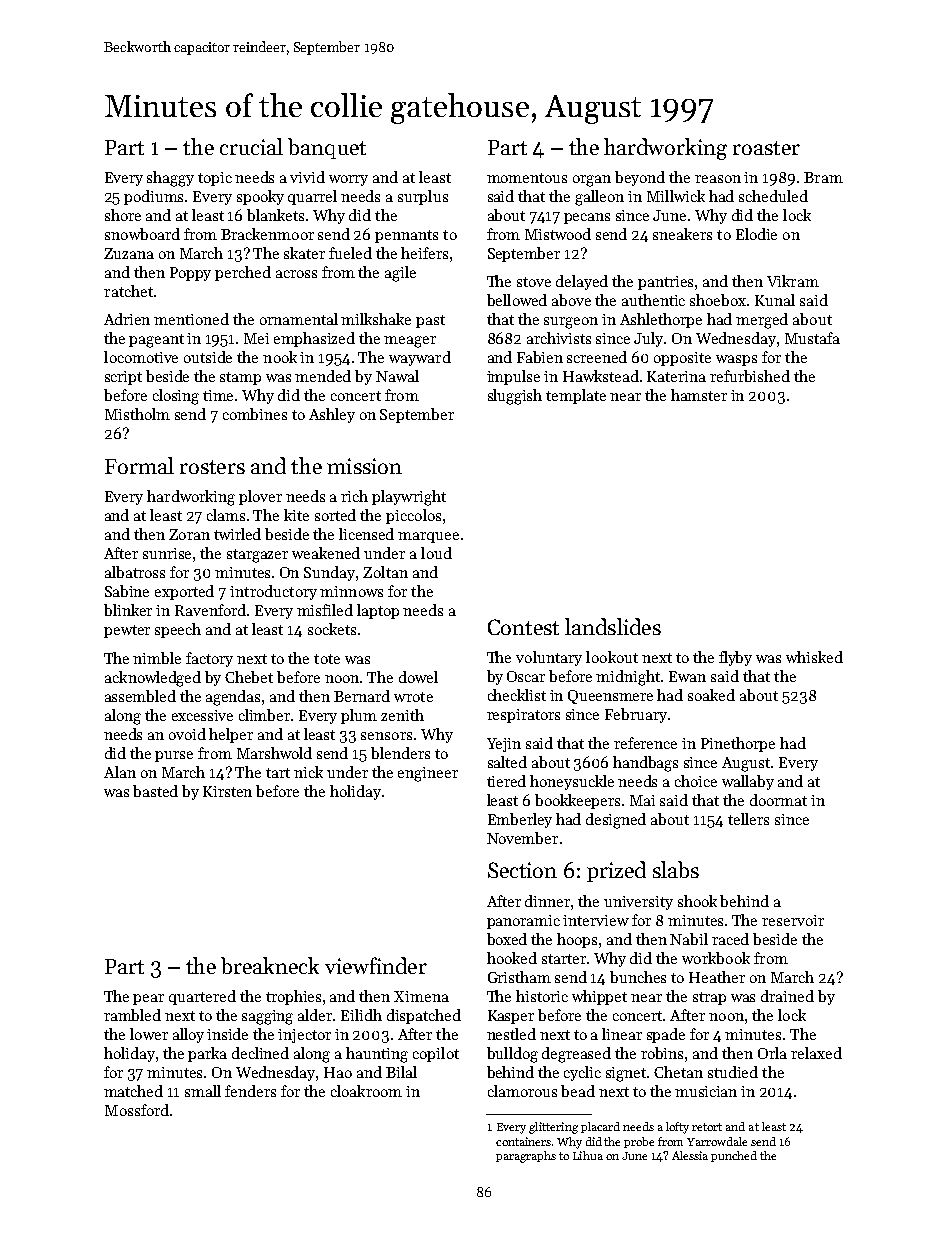 The width and height of the image is (952, 1233). Describe the element at coordinates (823, 177) in the image. I see `Bram` at that location.
